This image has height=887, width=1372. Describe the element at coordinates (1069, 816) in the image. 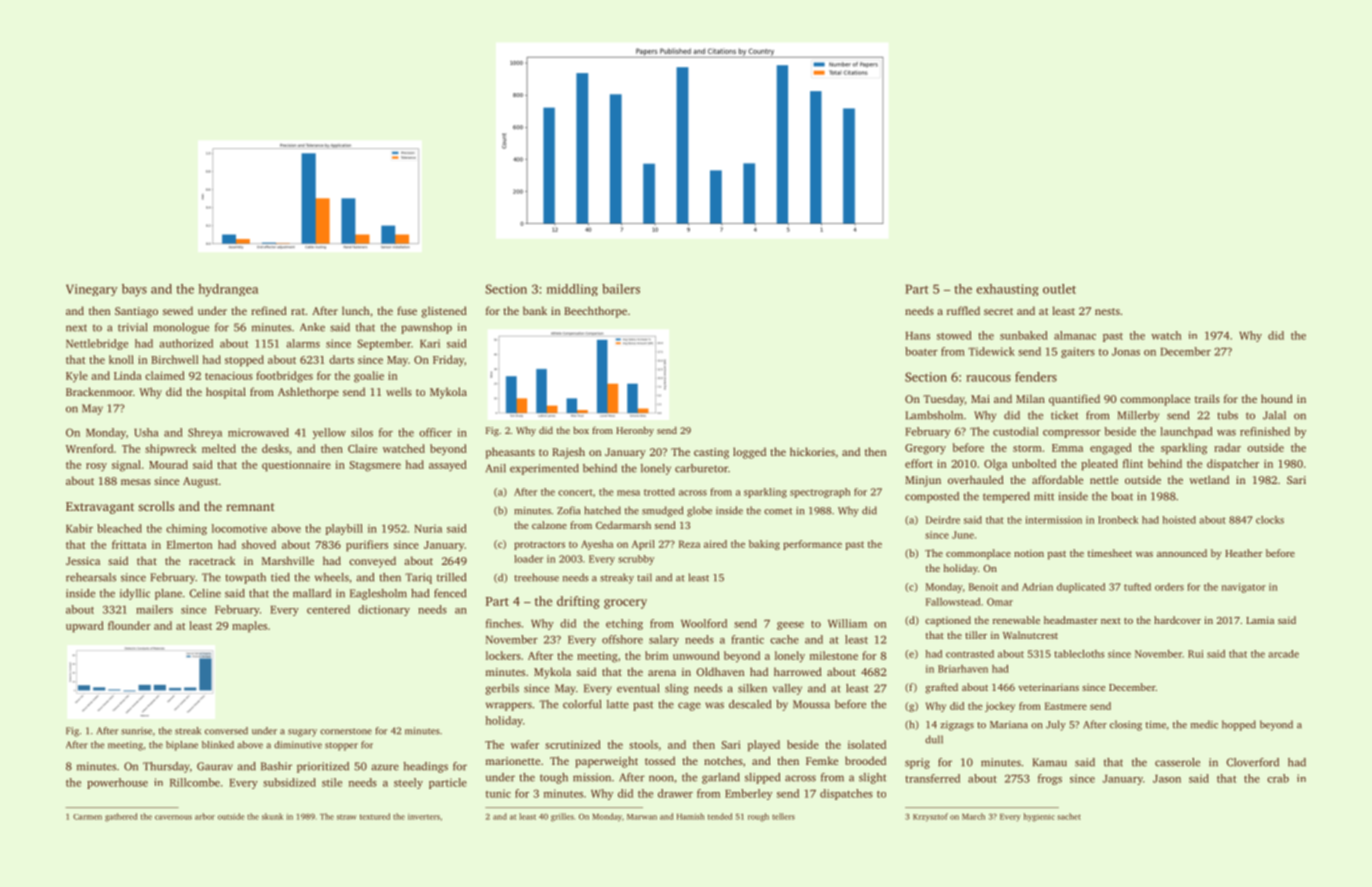

I see `sachet` at that location.
